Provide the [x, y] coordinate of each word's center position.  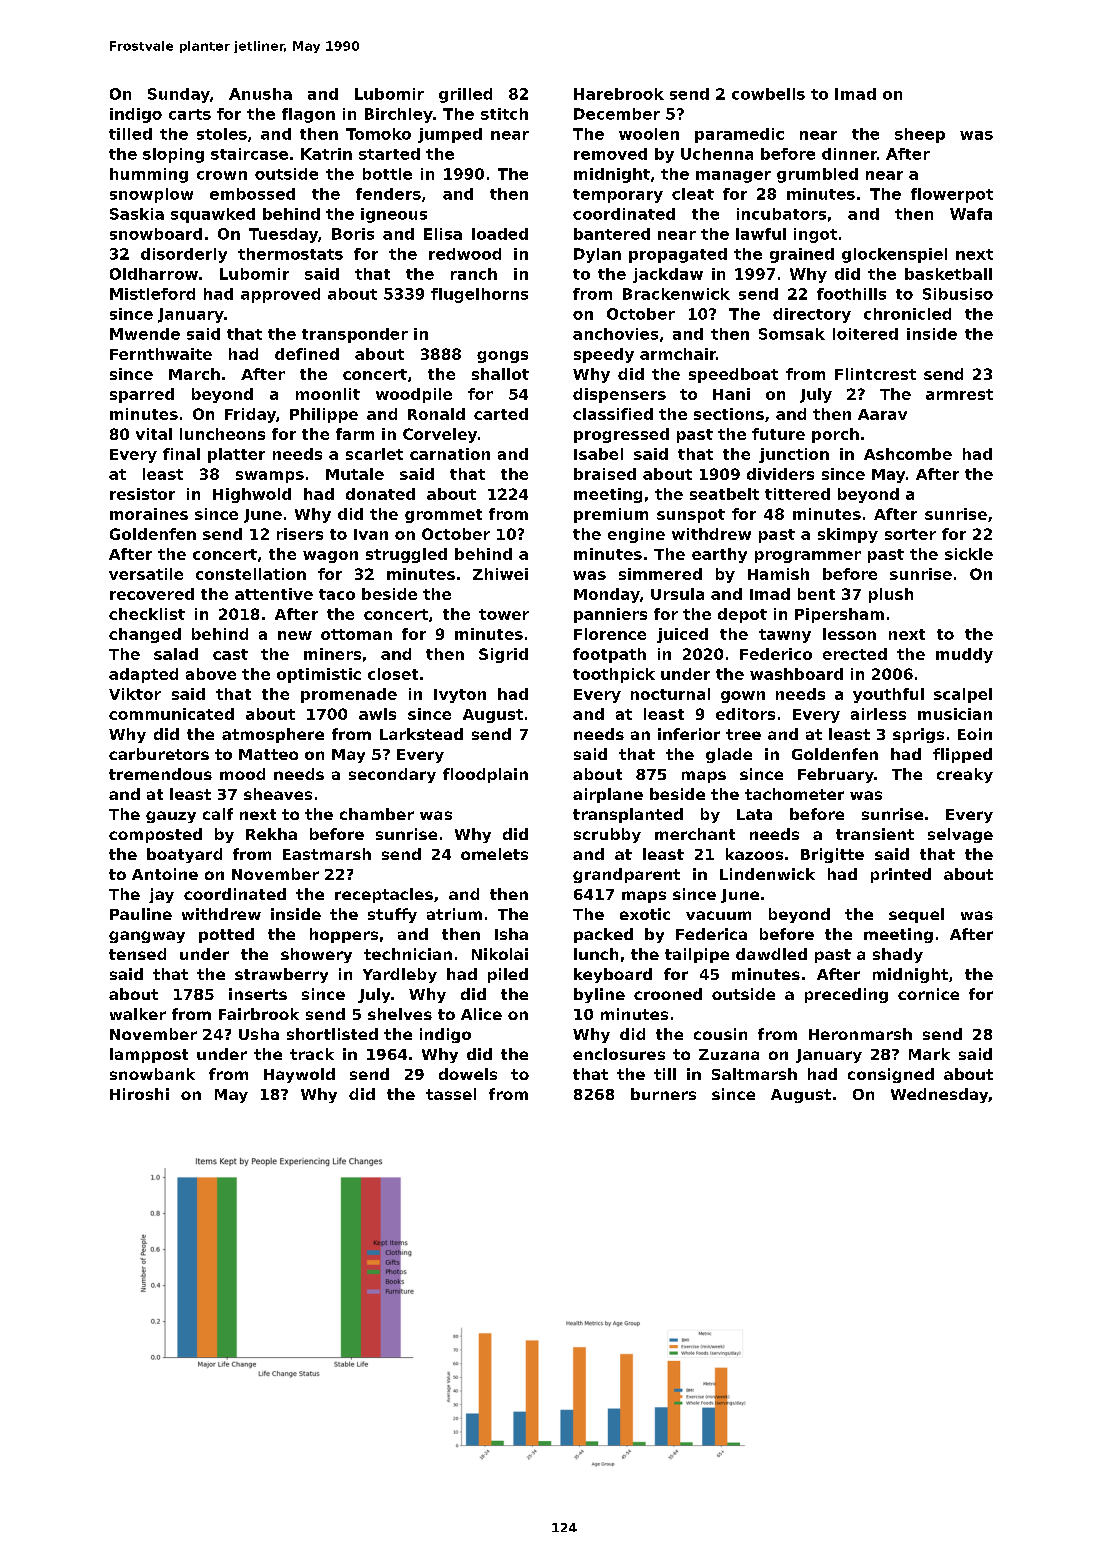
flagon [308, 115]
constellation [251, 574]
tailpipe [697, 955]
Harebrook [619, 94]
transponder [355, 335]
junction [794, 455]
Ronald [436, 414]
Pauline [141, 914]
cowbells [768, 94]
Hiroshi [139, 1094]
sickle [969, 554]
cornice [928, 994]
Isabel [598, 454]
